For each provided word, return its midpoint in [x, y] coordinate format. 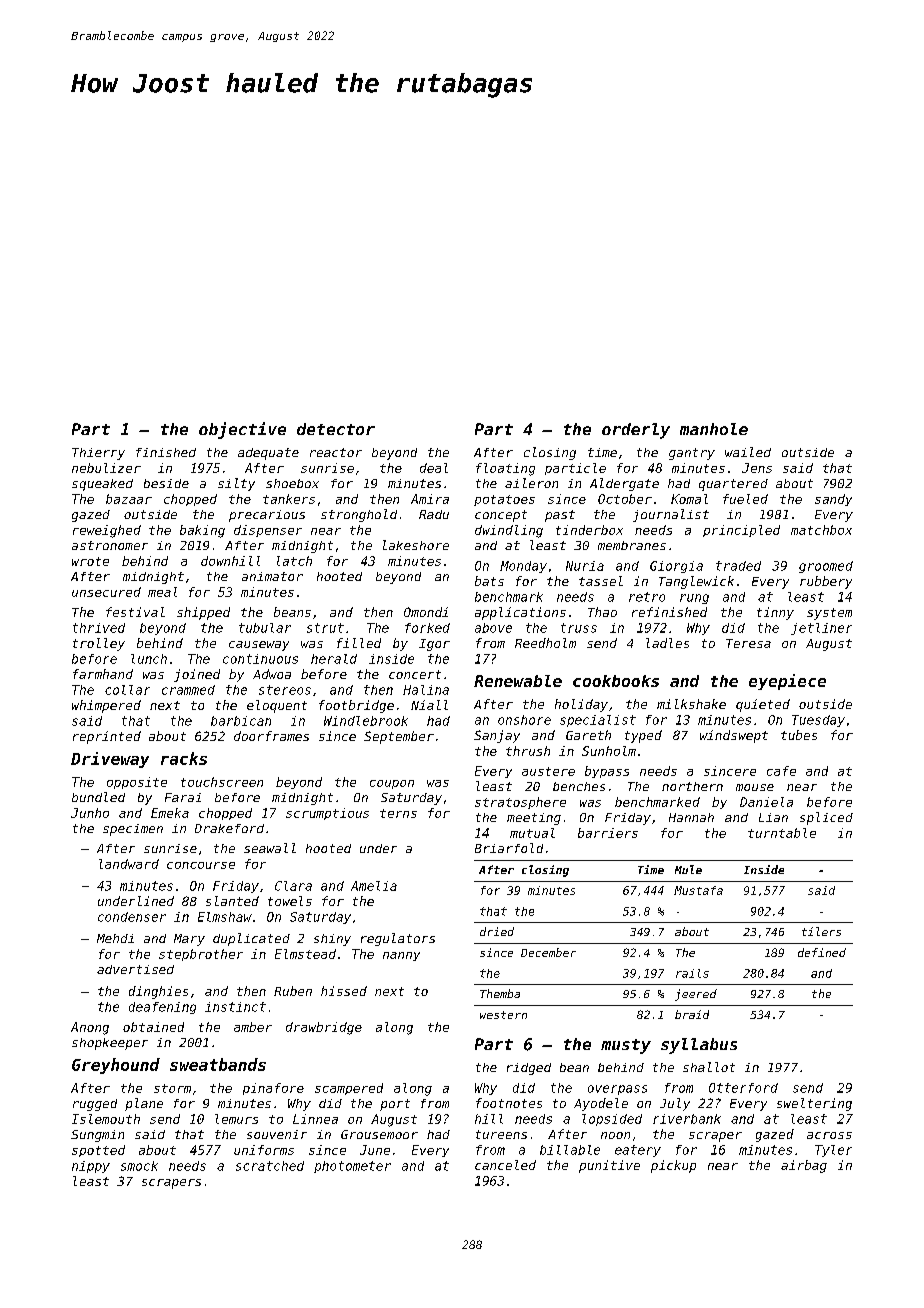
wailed [748, 452]
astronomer [110, 545]
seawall [270, 848]
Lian [773, 817]
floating [505, 469]
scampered [349, 1089]
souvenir [277, 1134]
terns [398, 813]
